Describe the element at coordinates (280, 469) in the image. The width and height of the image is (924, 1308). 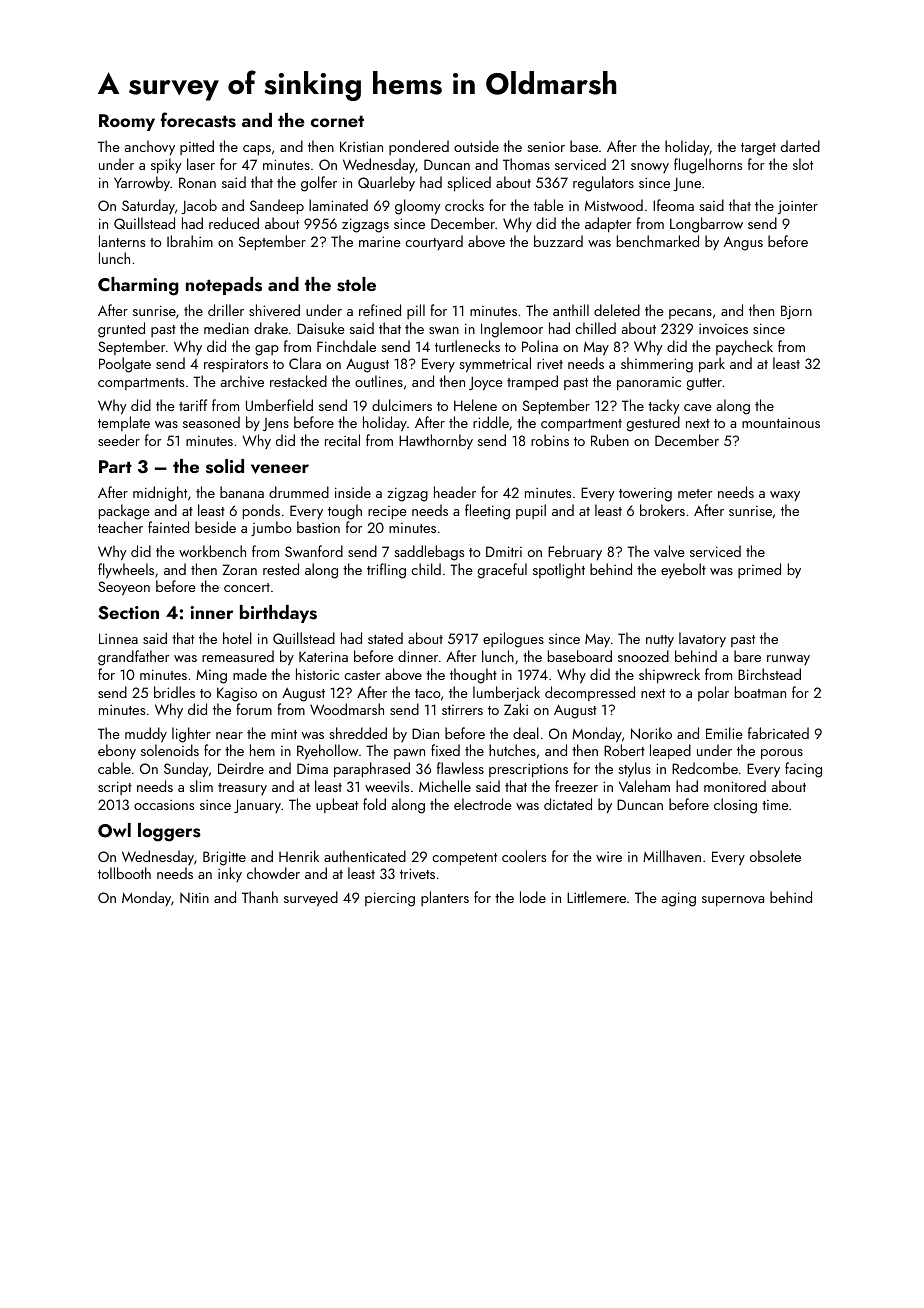
I see `veneer` at that location.
